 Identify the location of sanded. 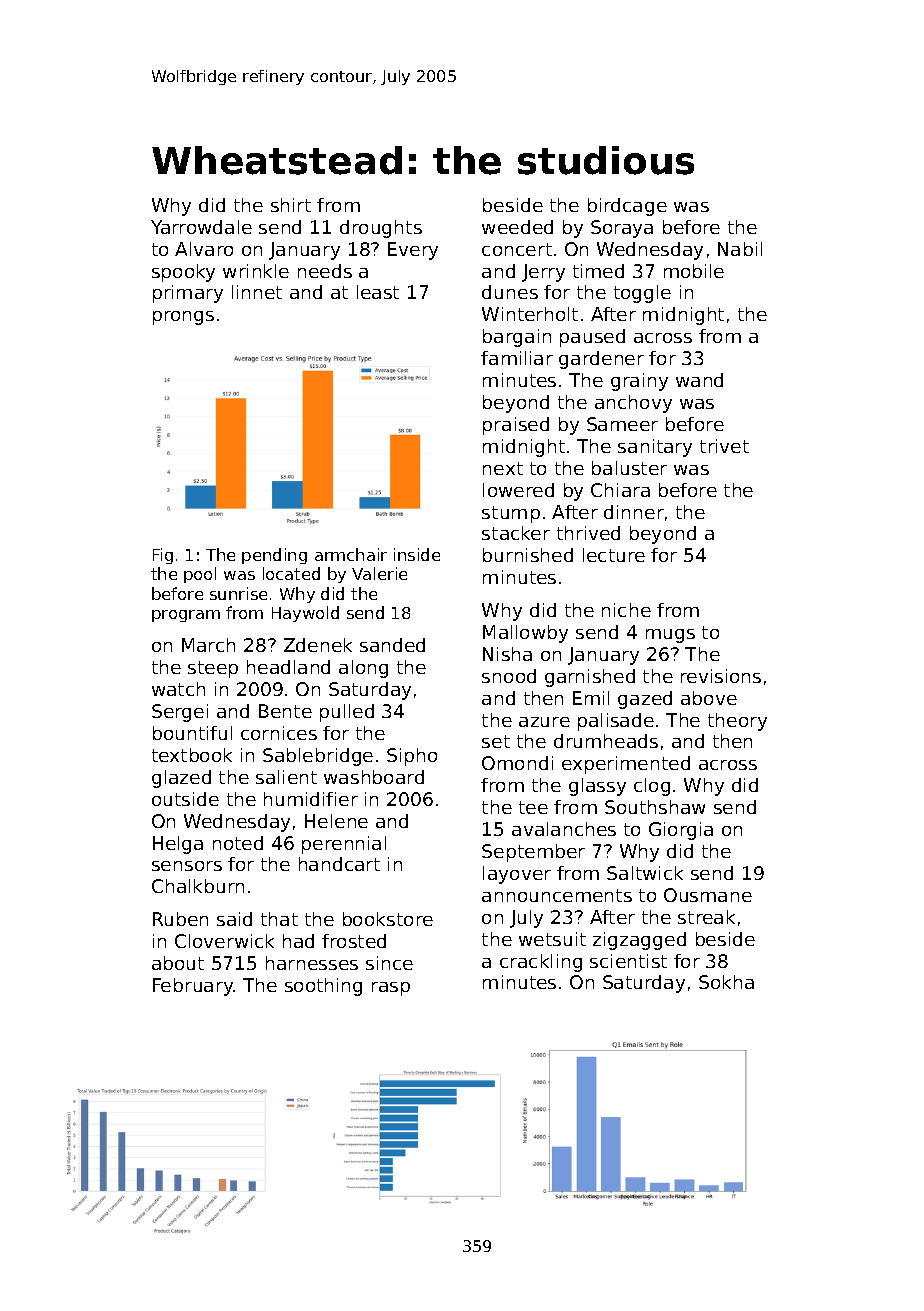
(392, 645).
